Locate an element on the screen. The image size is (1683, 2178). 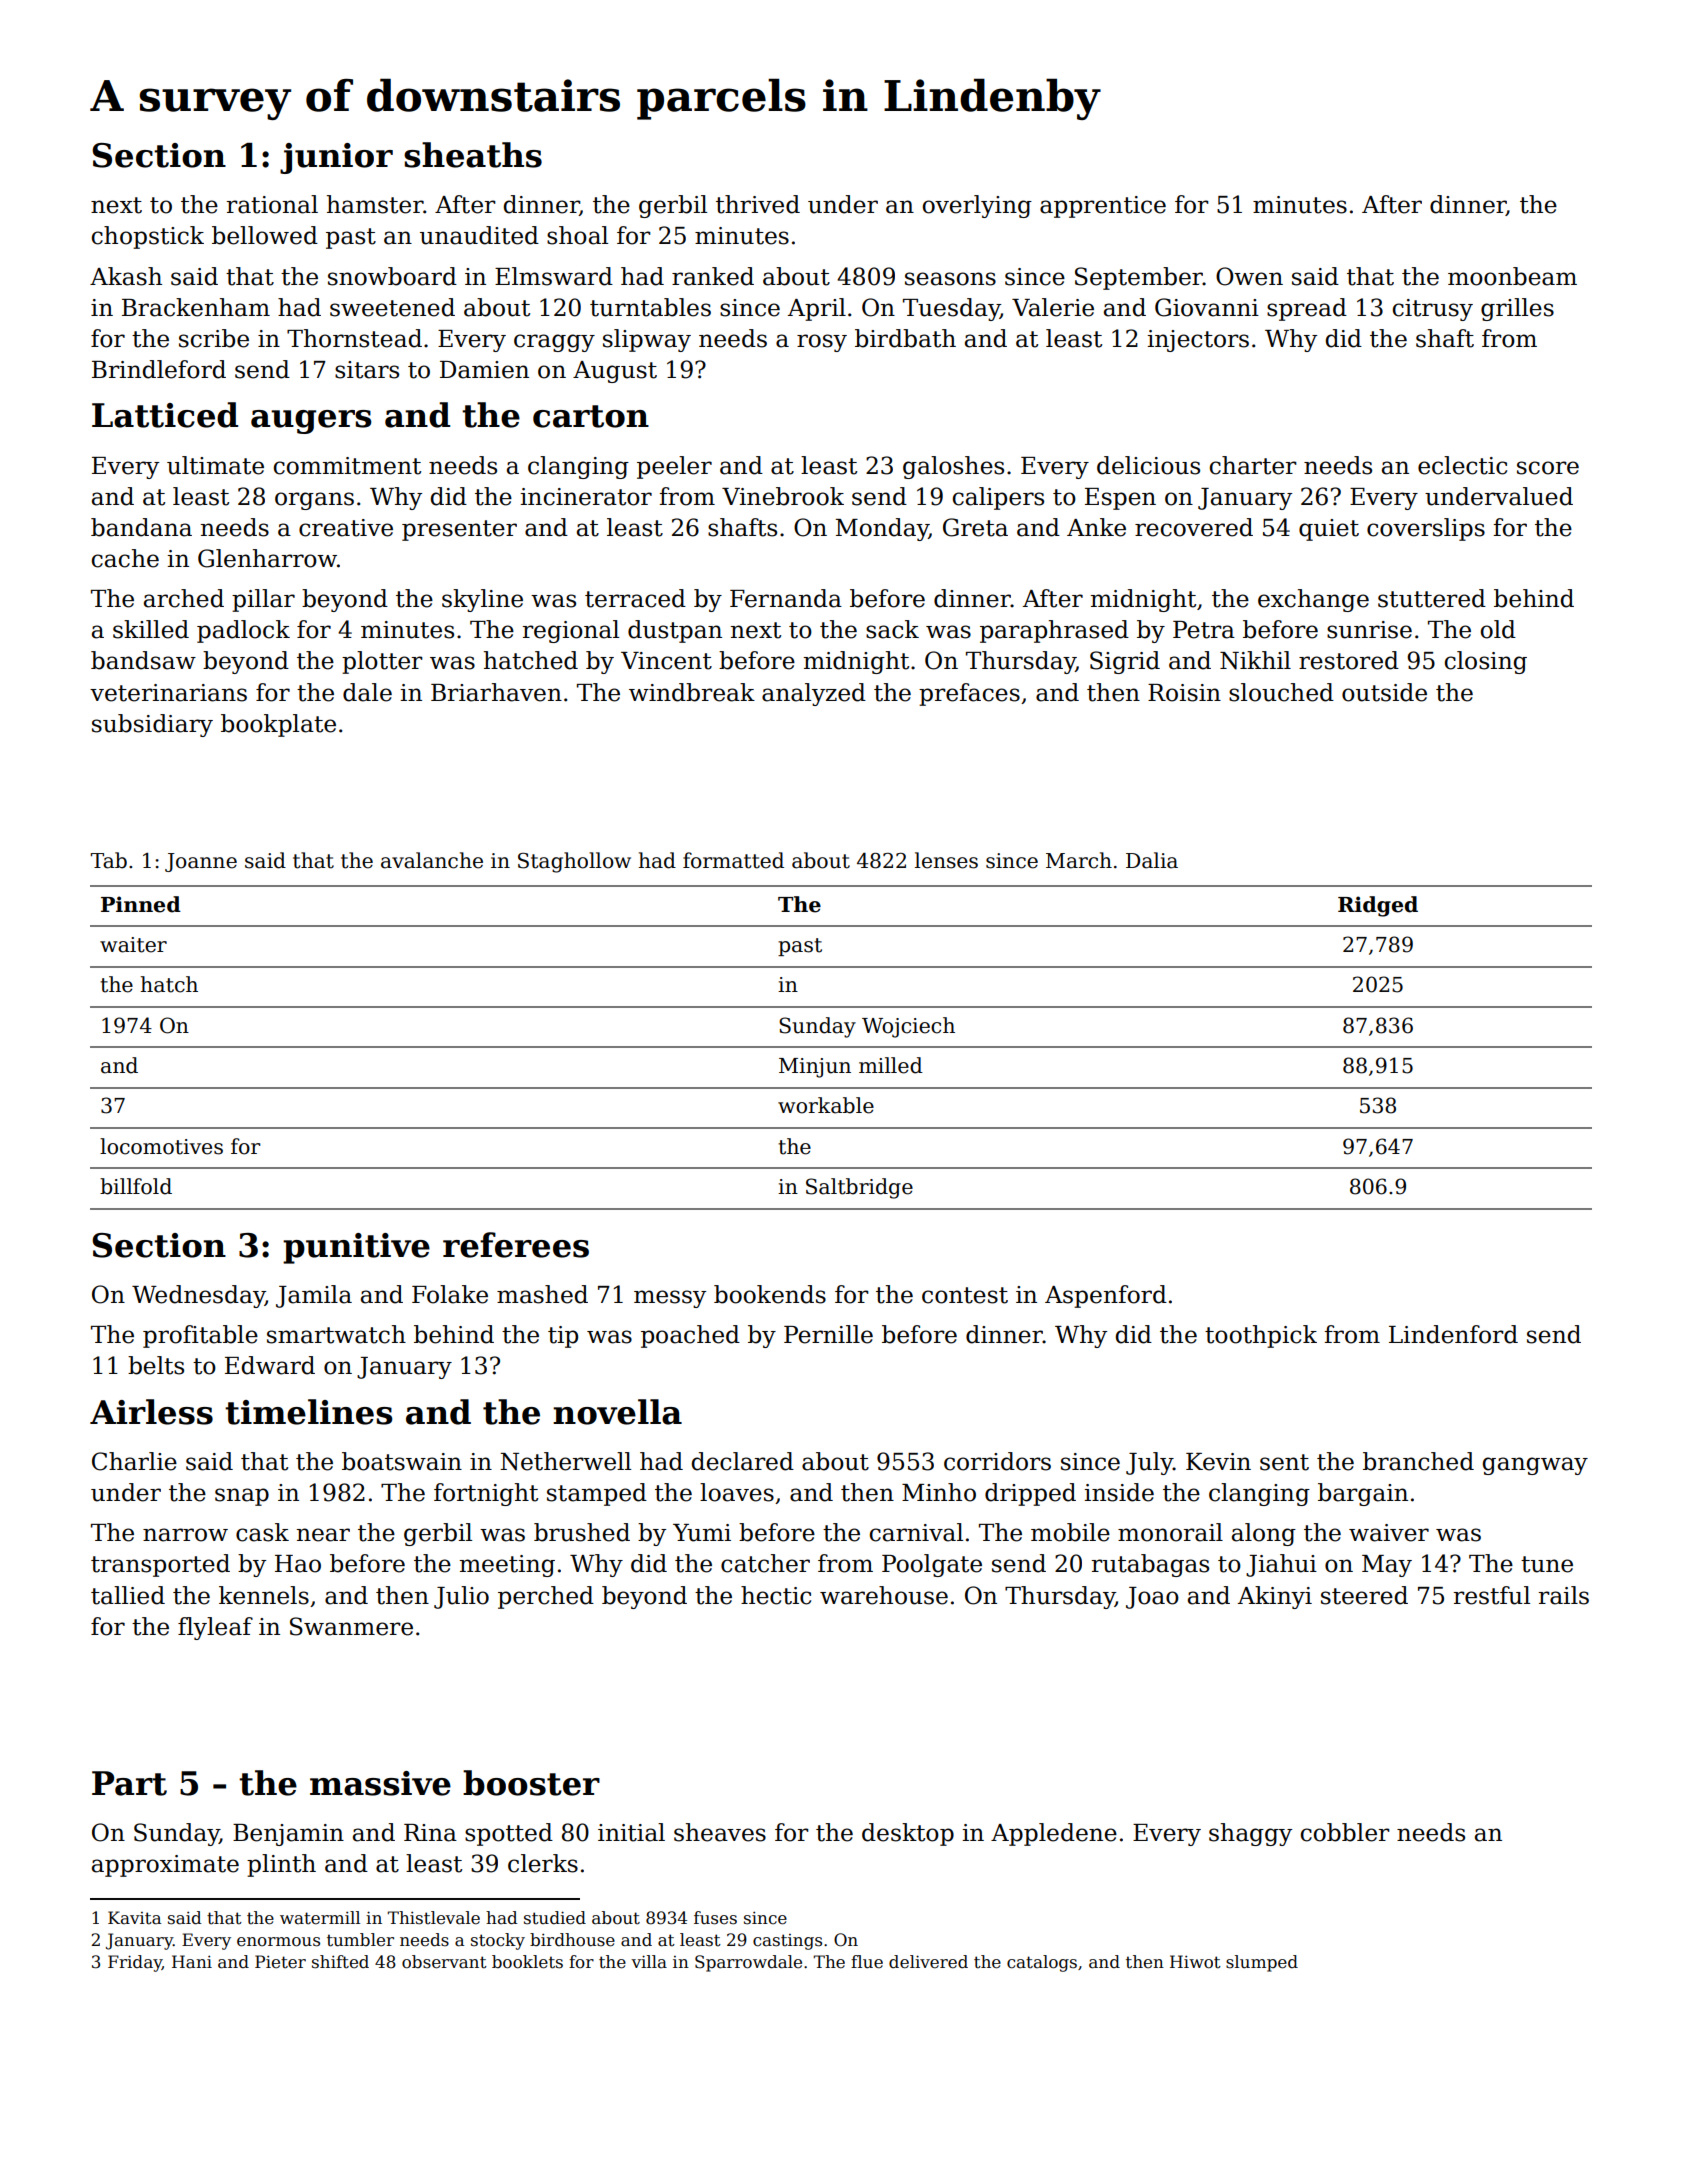
Friday is located at coordinates (135, 1963).
